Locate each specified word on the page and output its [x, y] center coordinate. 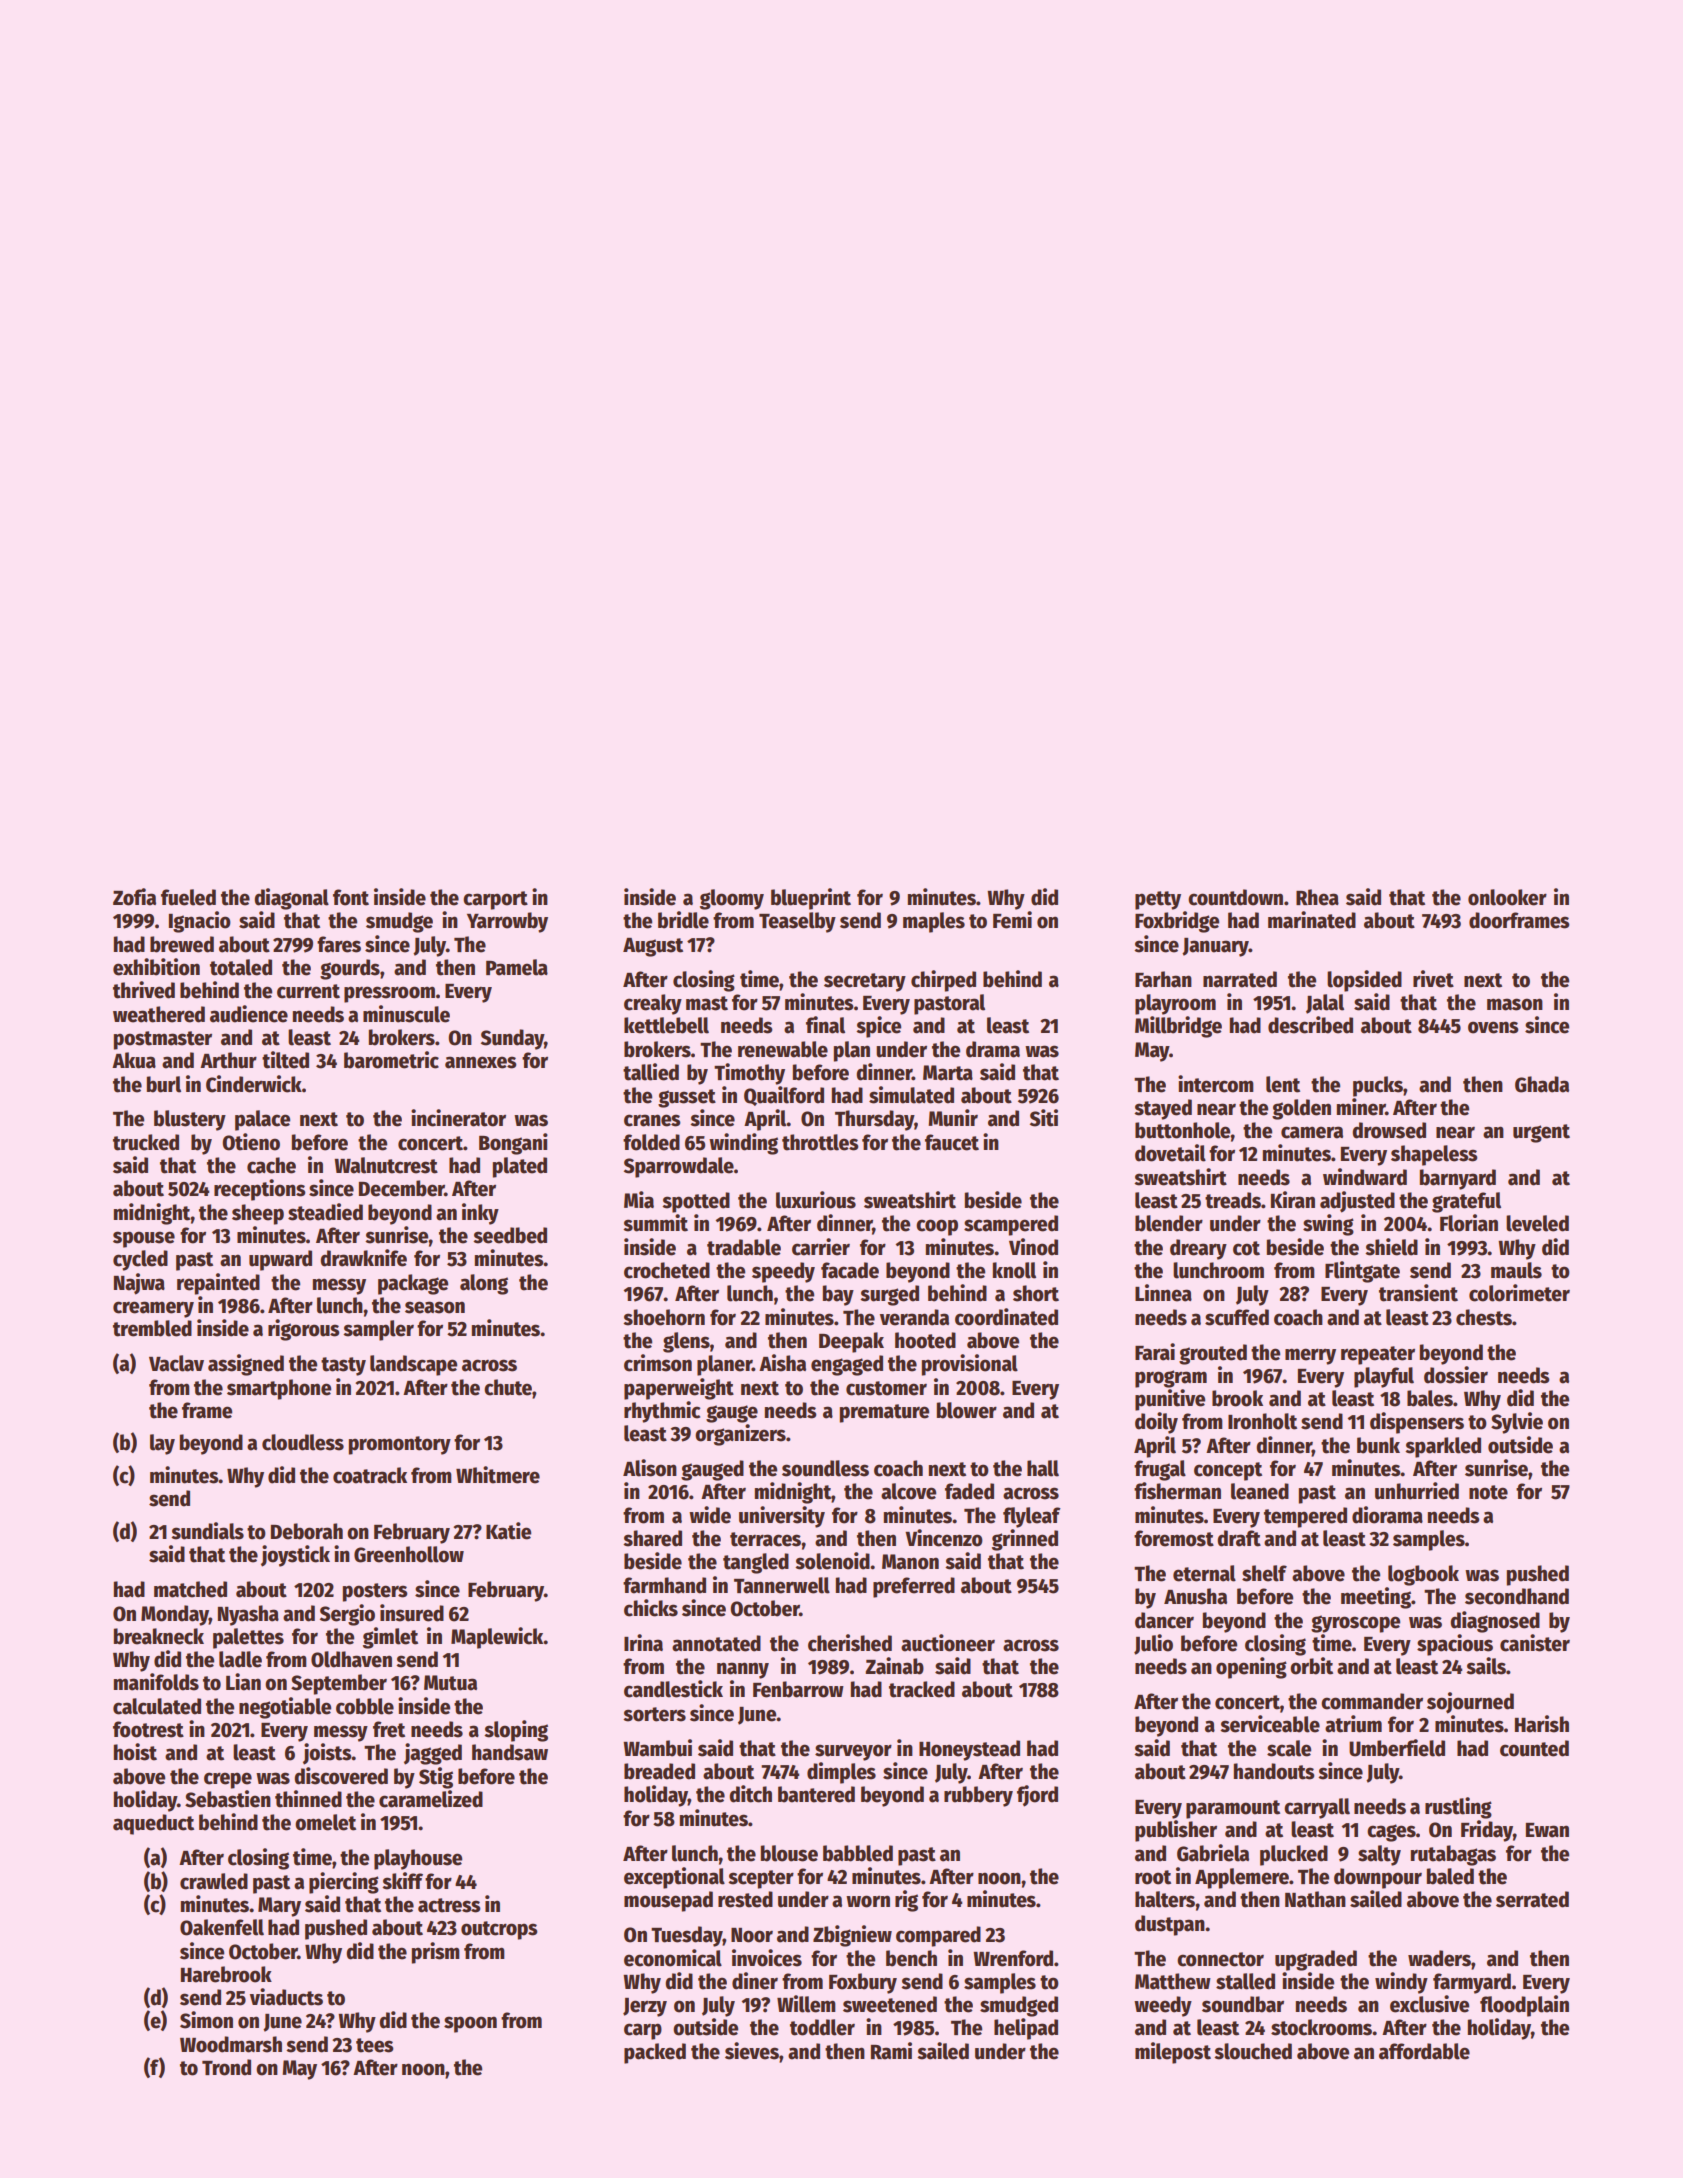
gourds [350, 969]
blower [967, 1410]
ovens [1493, 1027]
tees [375, 2045]
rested [745, 1899]
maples [934, 922]
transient [1418, 1293]
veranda [914, 1317]
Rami [891, 2051]
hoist [135, 1752]
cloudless [303, 1442]
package [413, 1284]
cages [1391, 1833]
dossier [1456, 1375]
